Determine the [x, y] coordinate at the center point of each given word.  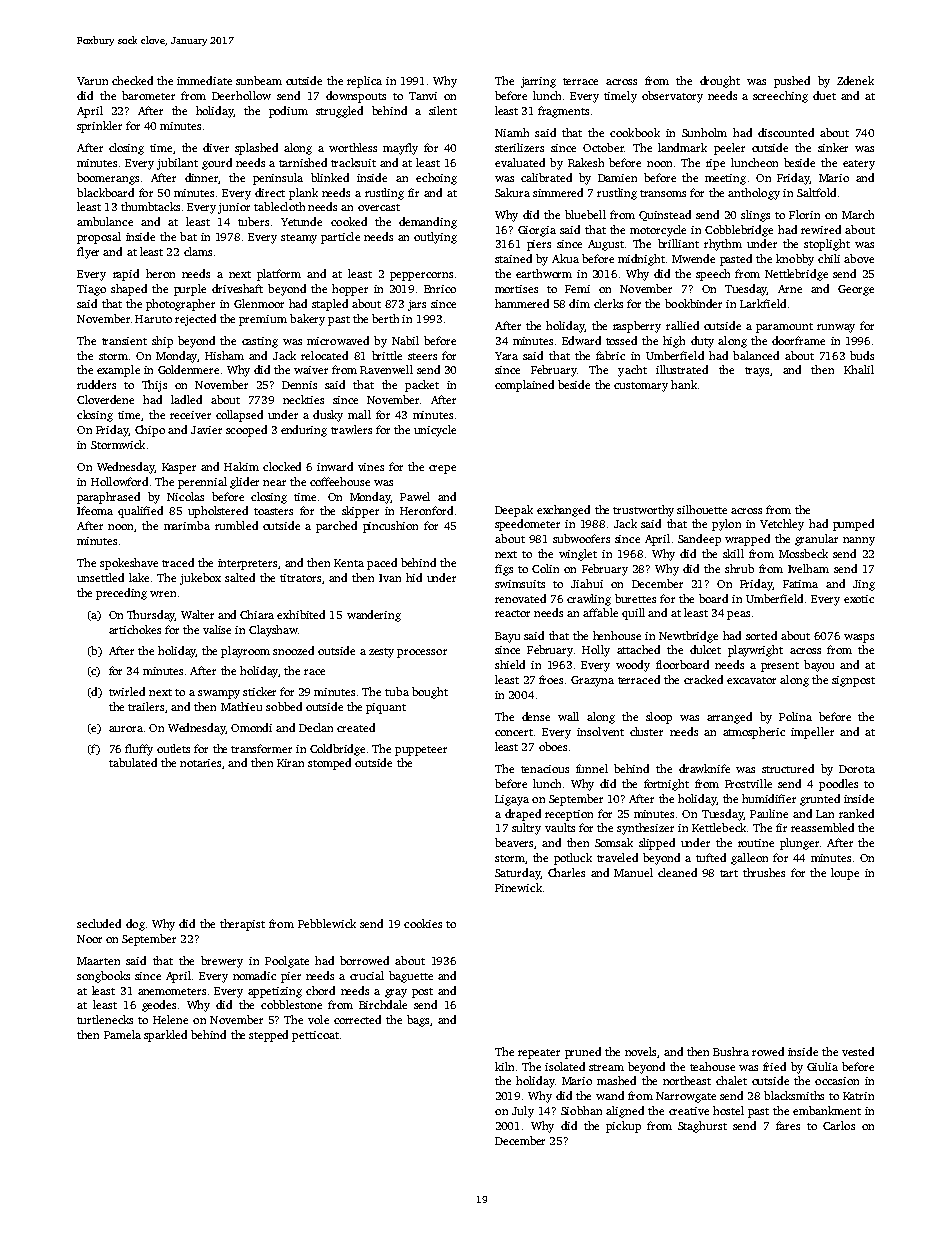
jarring [538, 82]
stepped [268, 1036]
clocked [282, 466]
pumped [853, 525]
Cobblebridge [739, 231]
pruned [583, 1053]
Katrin [858, 1096]
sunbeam [259, 80]
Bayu [507, 637]
